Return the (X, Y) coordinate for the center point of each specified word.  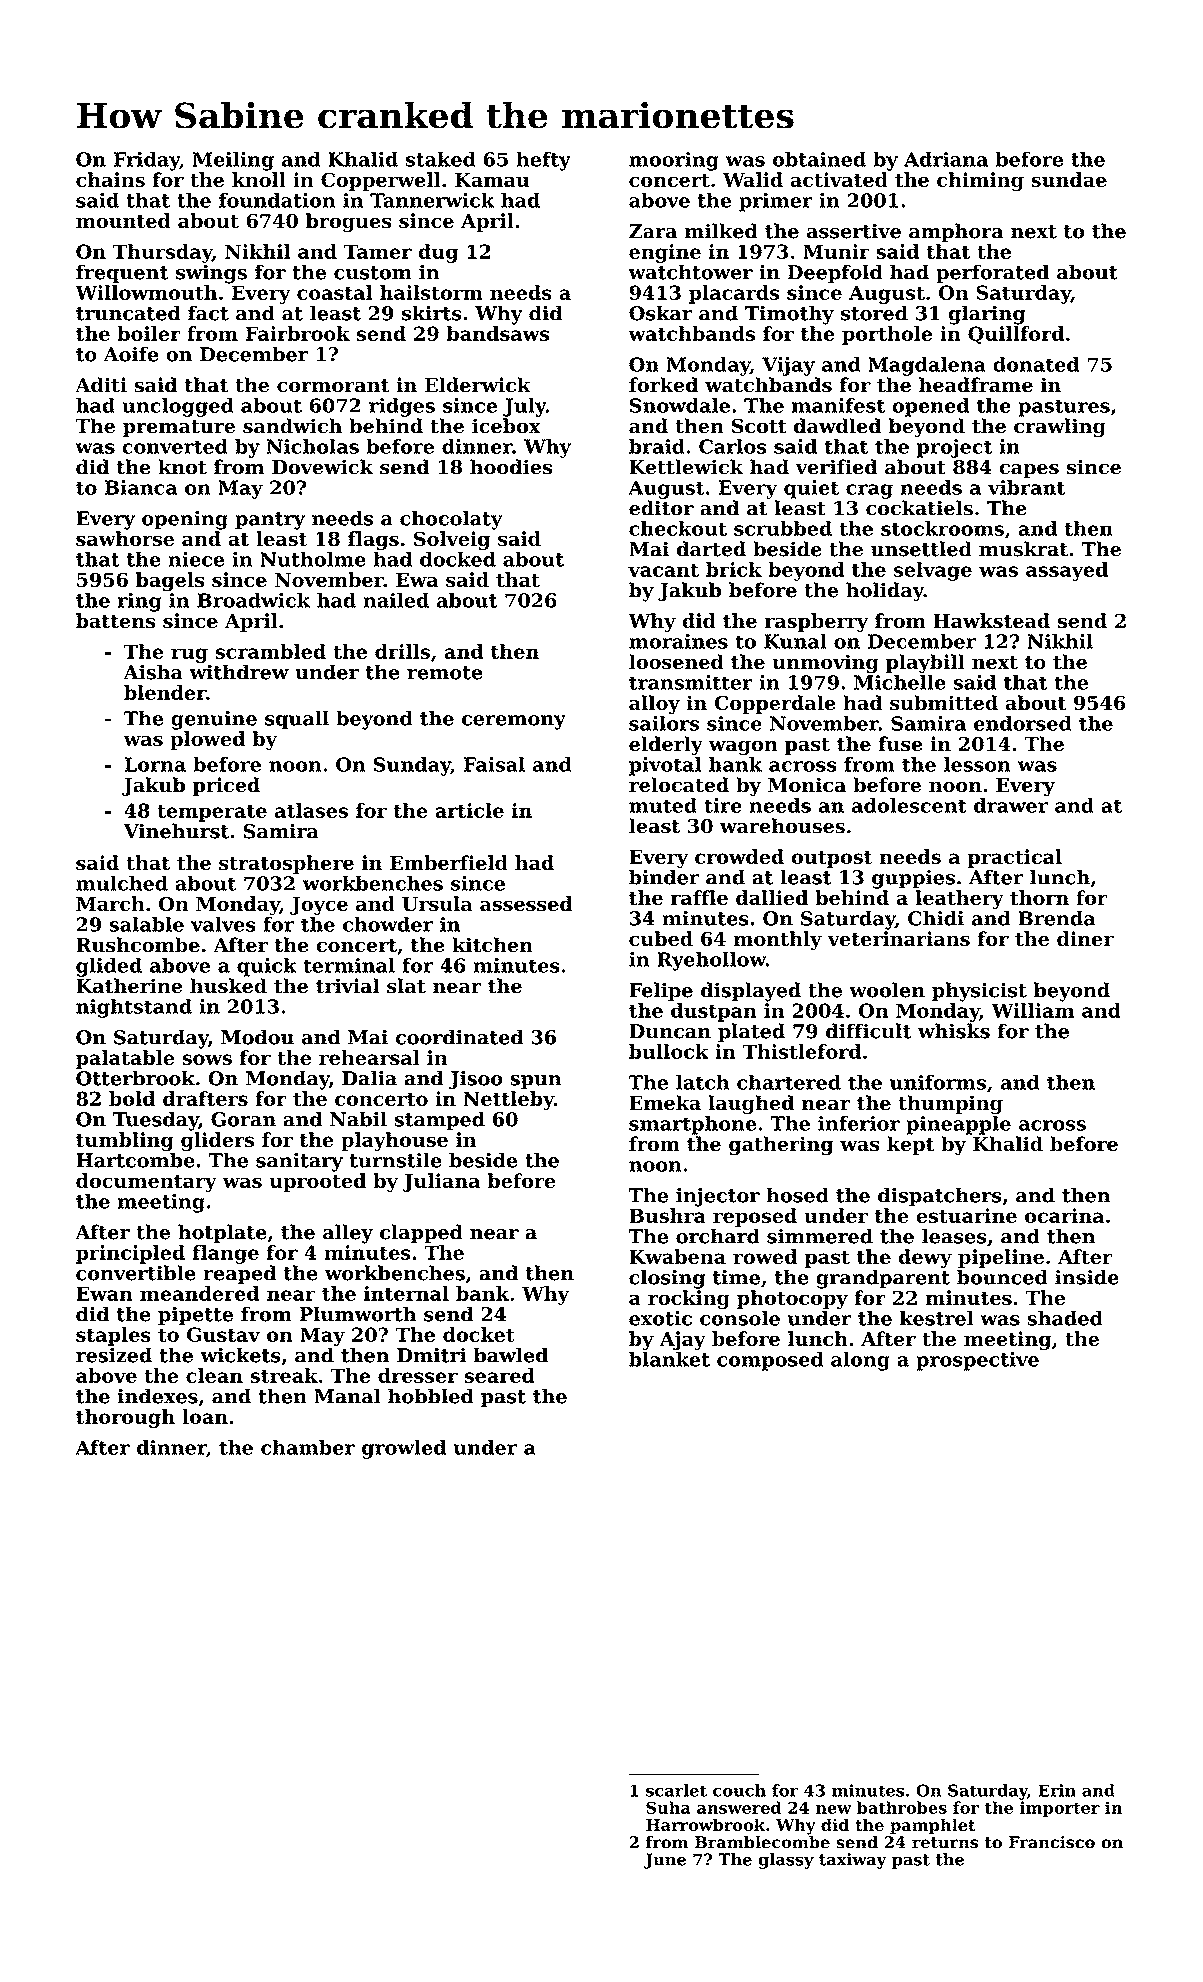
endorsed (1023, 723)
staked (441, 159)
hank (735, 764)
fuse (900, 744)
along (860, 1361)
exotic (660, 1318)
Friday (147, 161)
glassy (786, 1861)
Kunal (795, 641)
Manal (347, 1396)
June (665, 1861)
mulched (122, 883)
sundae (1069, 180)
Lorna (155, 764)
